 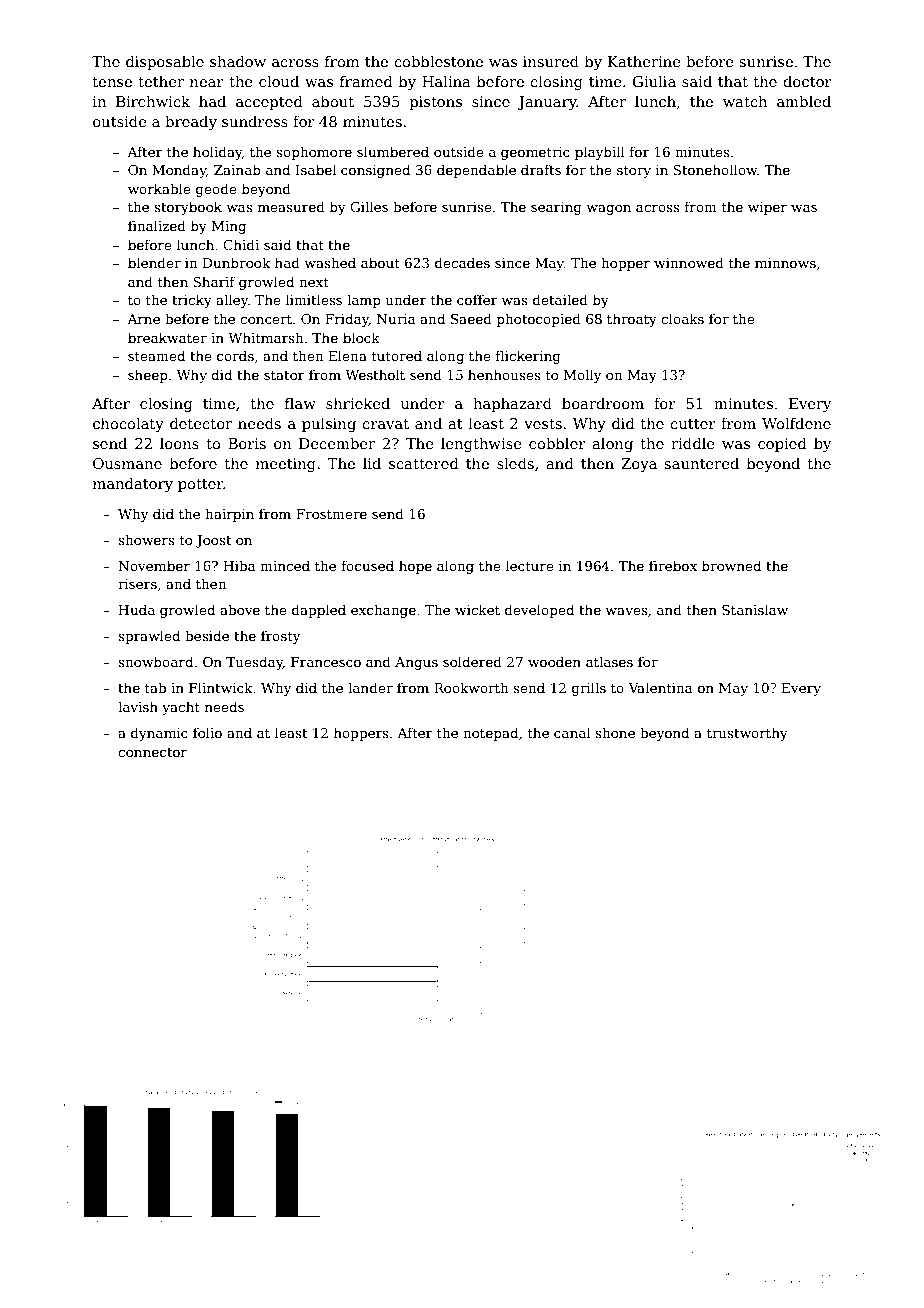 I want to click on Gilles, so click(x=369, y=206).
